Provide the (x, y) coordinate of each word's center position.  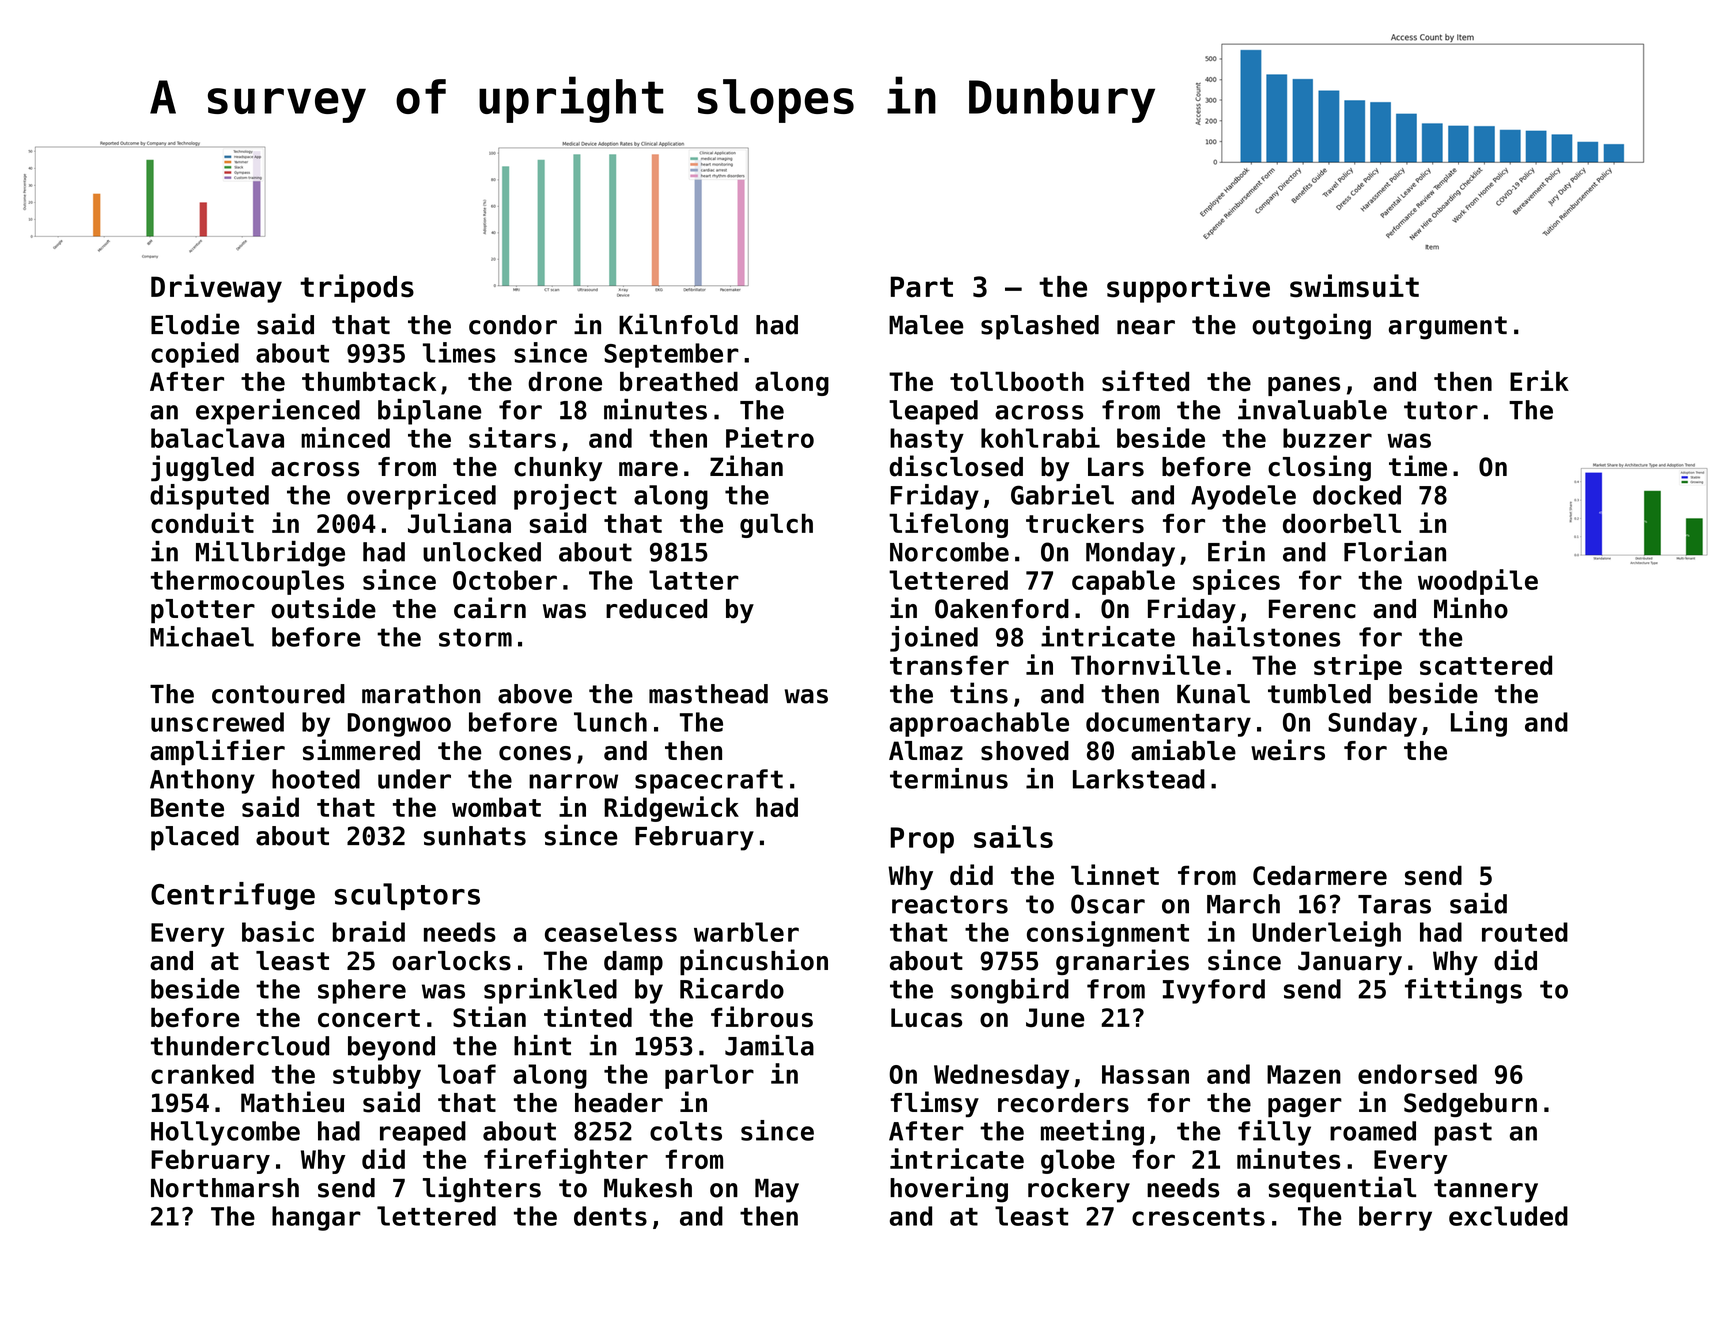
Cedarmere (1320, 875)
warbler (746, 932)
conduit (202, 523)
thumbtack (369, 381)
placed (195, 838)
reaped (423, 1133)
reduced (656, 609)
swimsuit (1354, 286)
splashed (1040, 327)
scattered (1486, 665)
